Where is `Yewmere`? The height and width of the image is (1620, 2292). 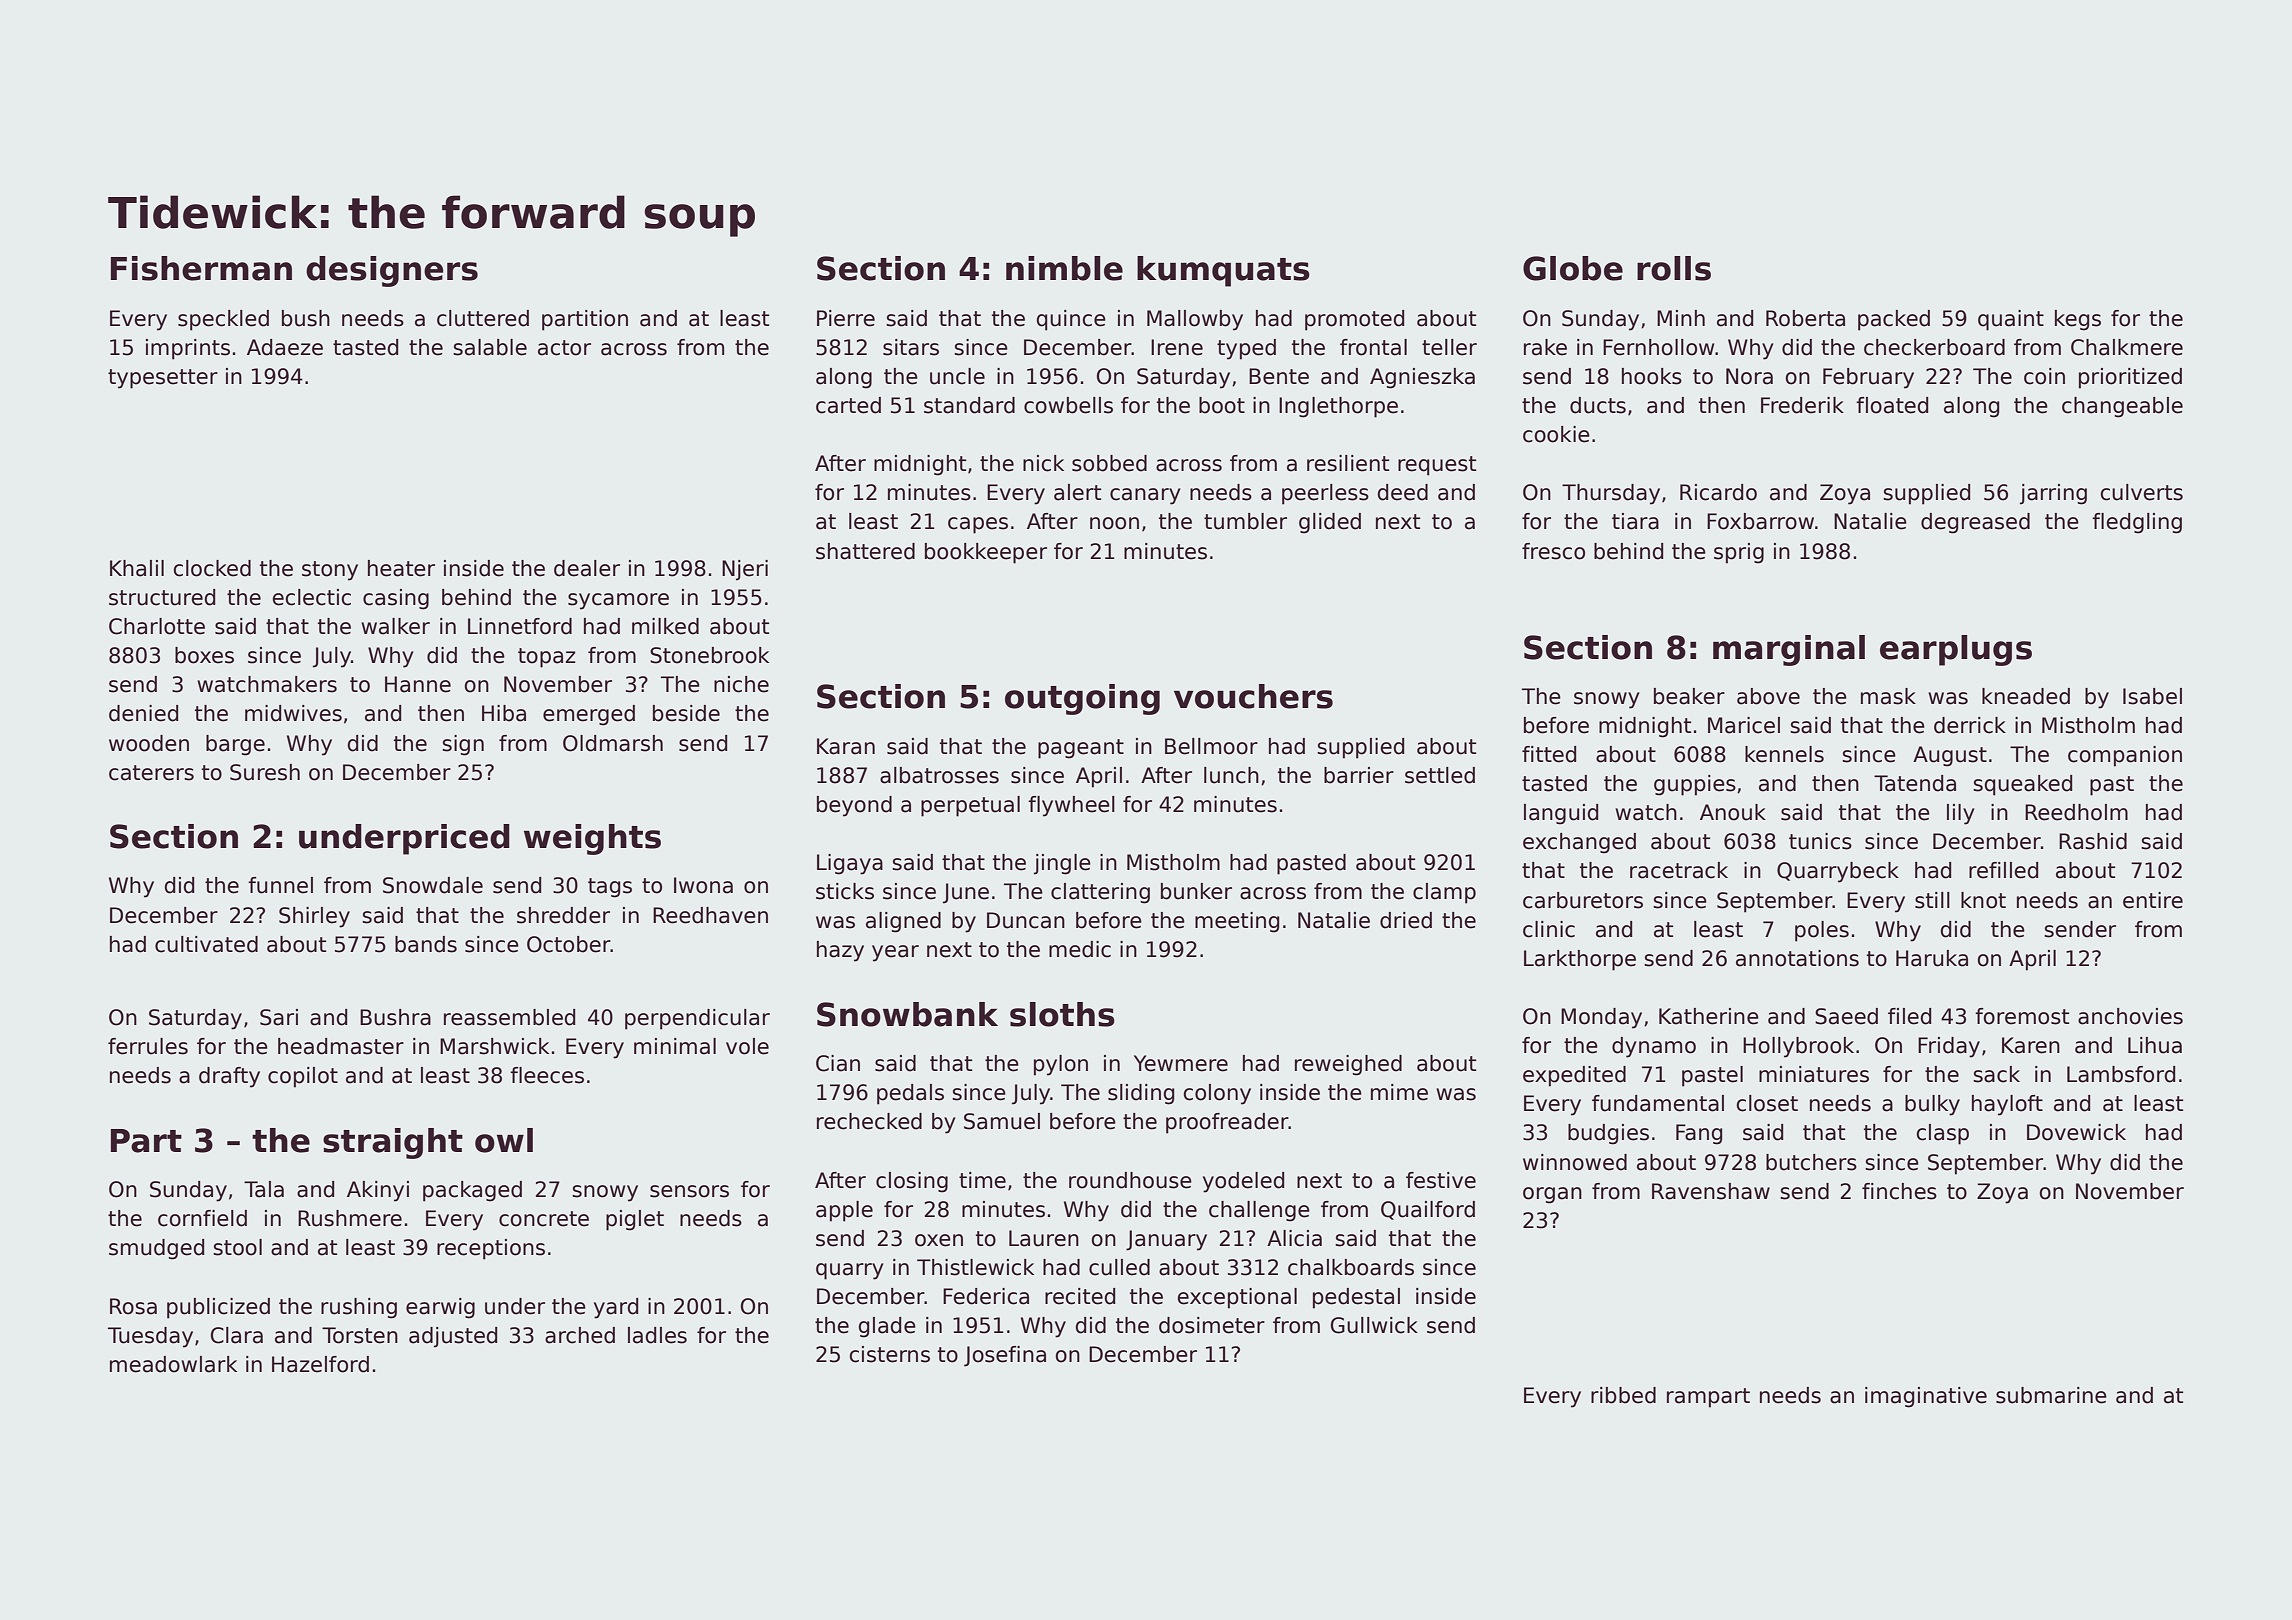 Yewmere is located at coordinates (1181, 1063).
